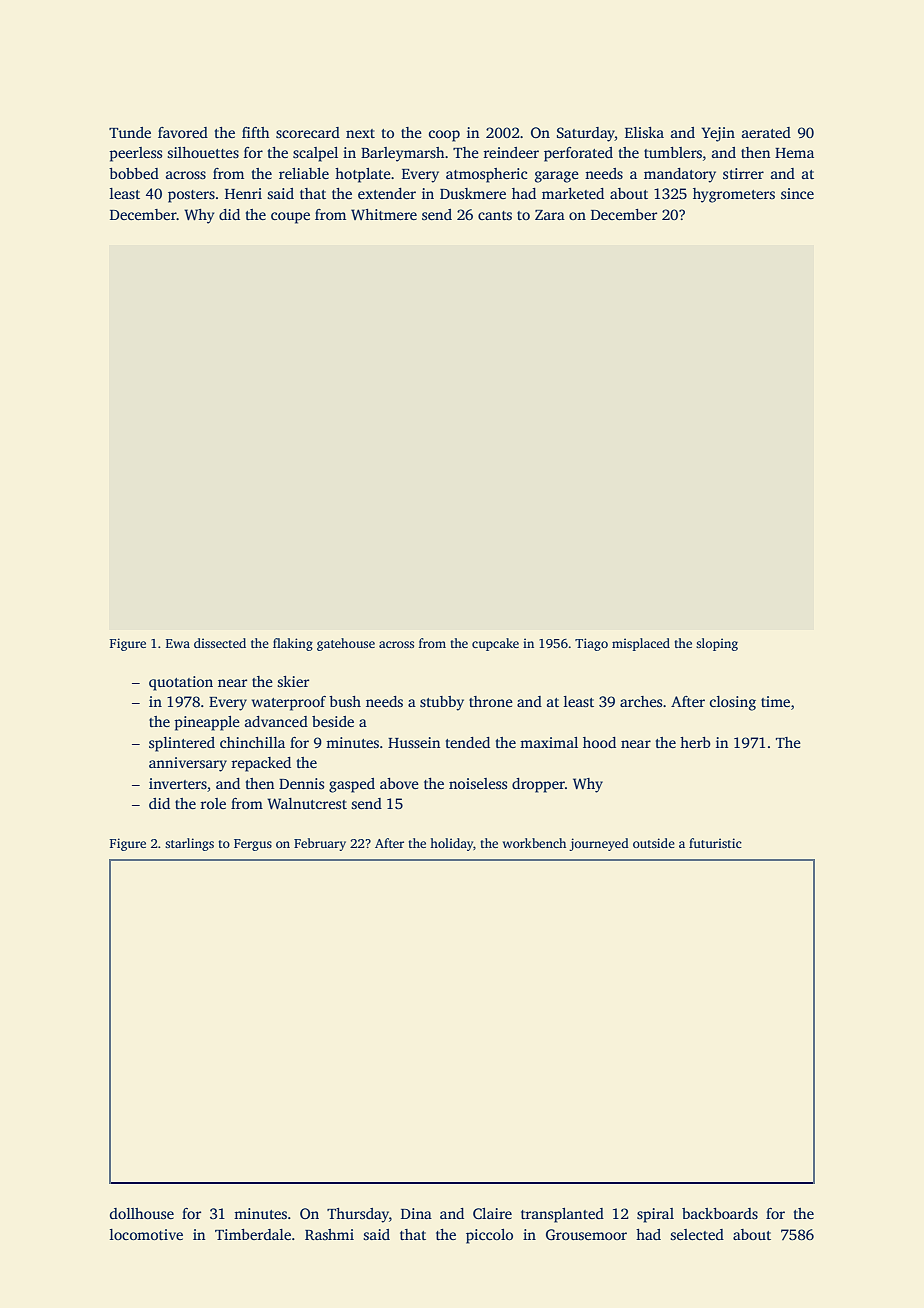 This screenshot has width=924, height=1308. What do you see at coordinates (320, 844) in the screenshot?
I see `February` at bounding box center [320, 844].
